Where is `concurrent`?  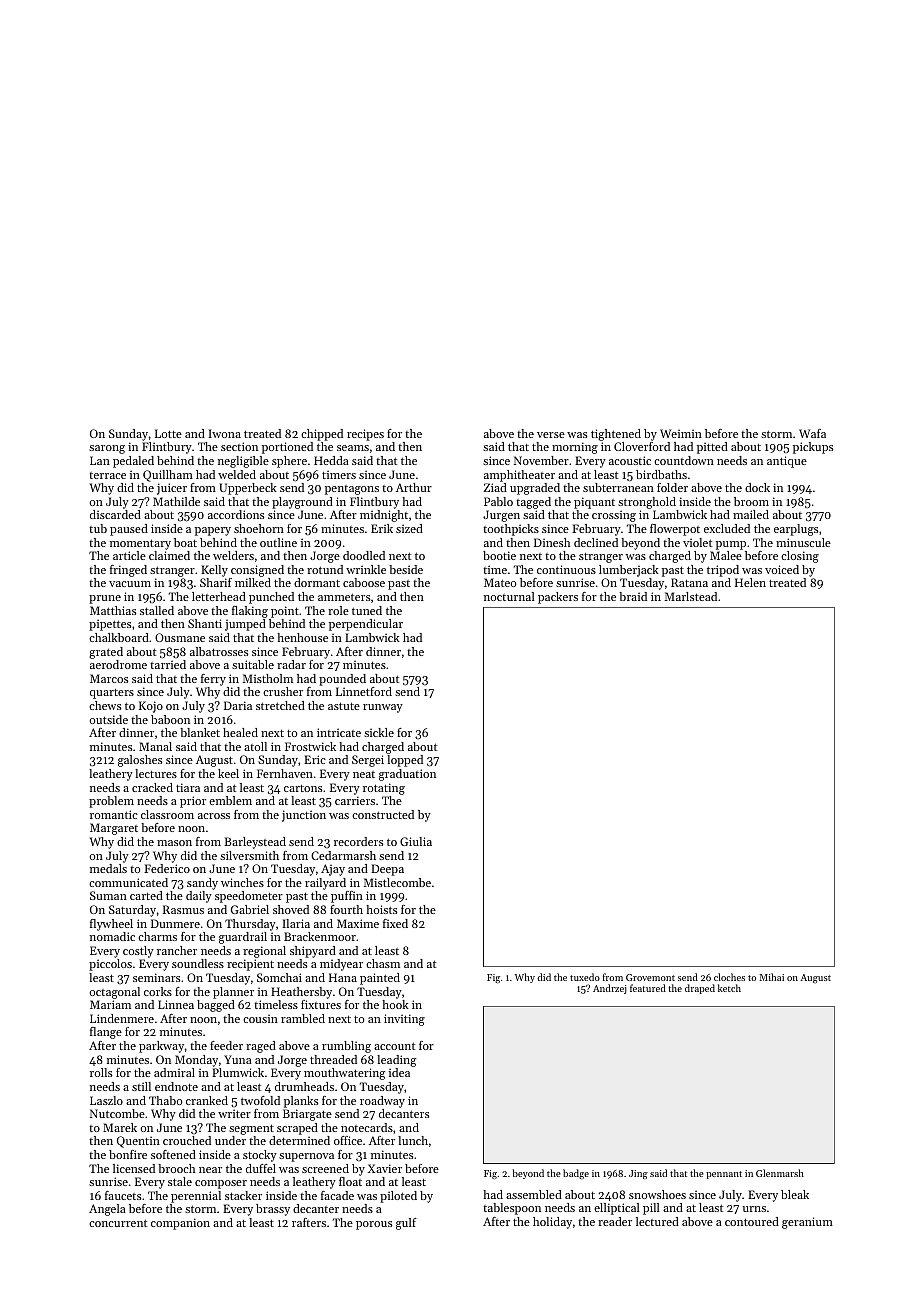 concurrent is located at coordinates (118, 1223).
